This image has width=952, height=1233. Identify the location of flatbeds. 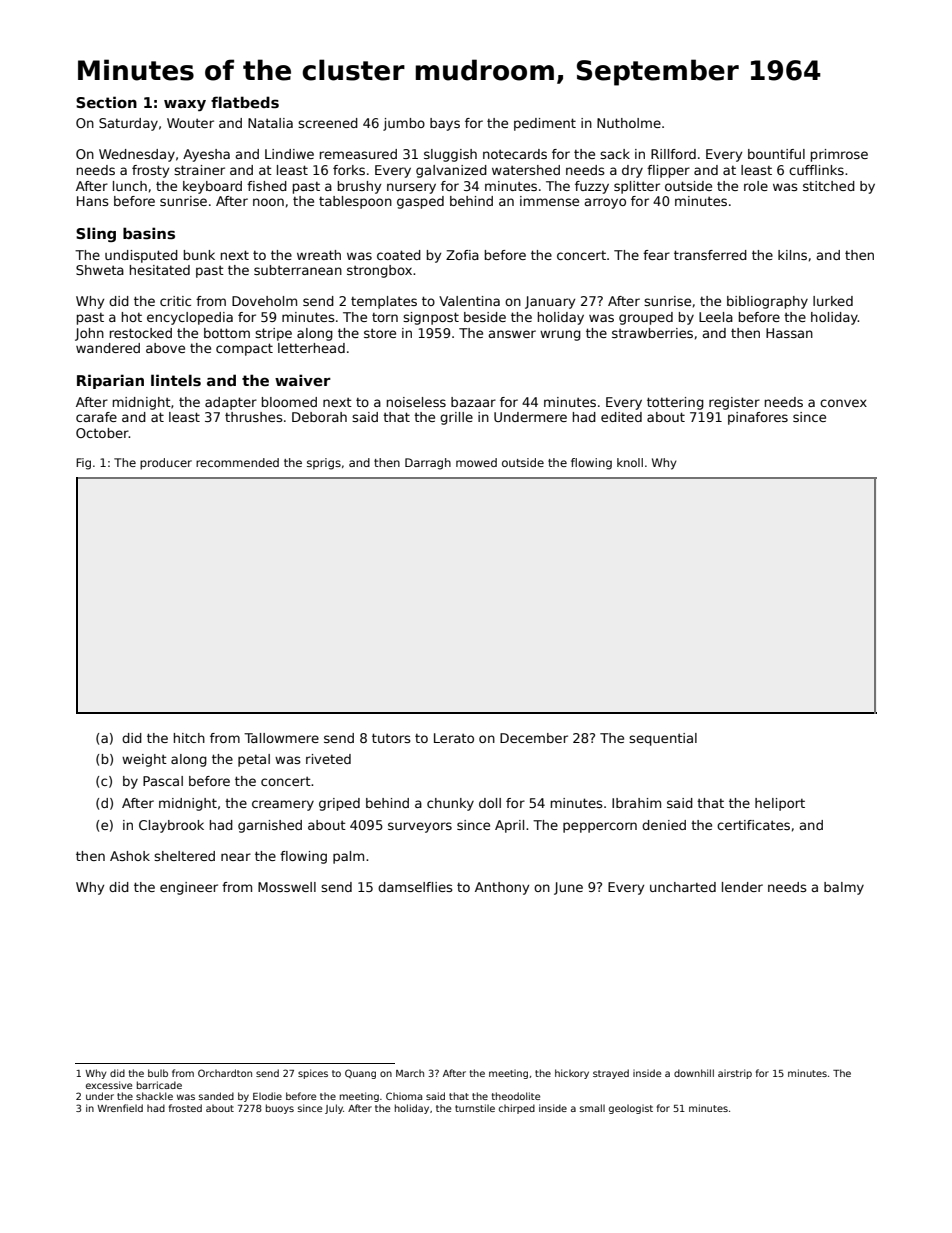
(245, 102).
